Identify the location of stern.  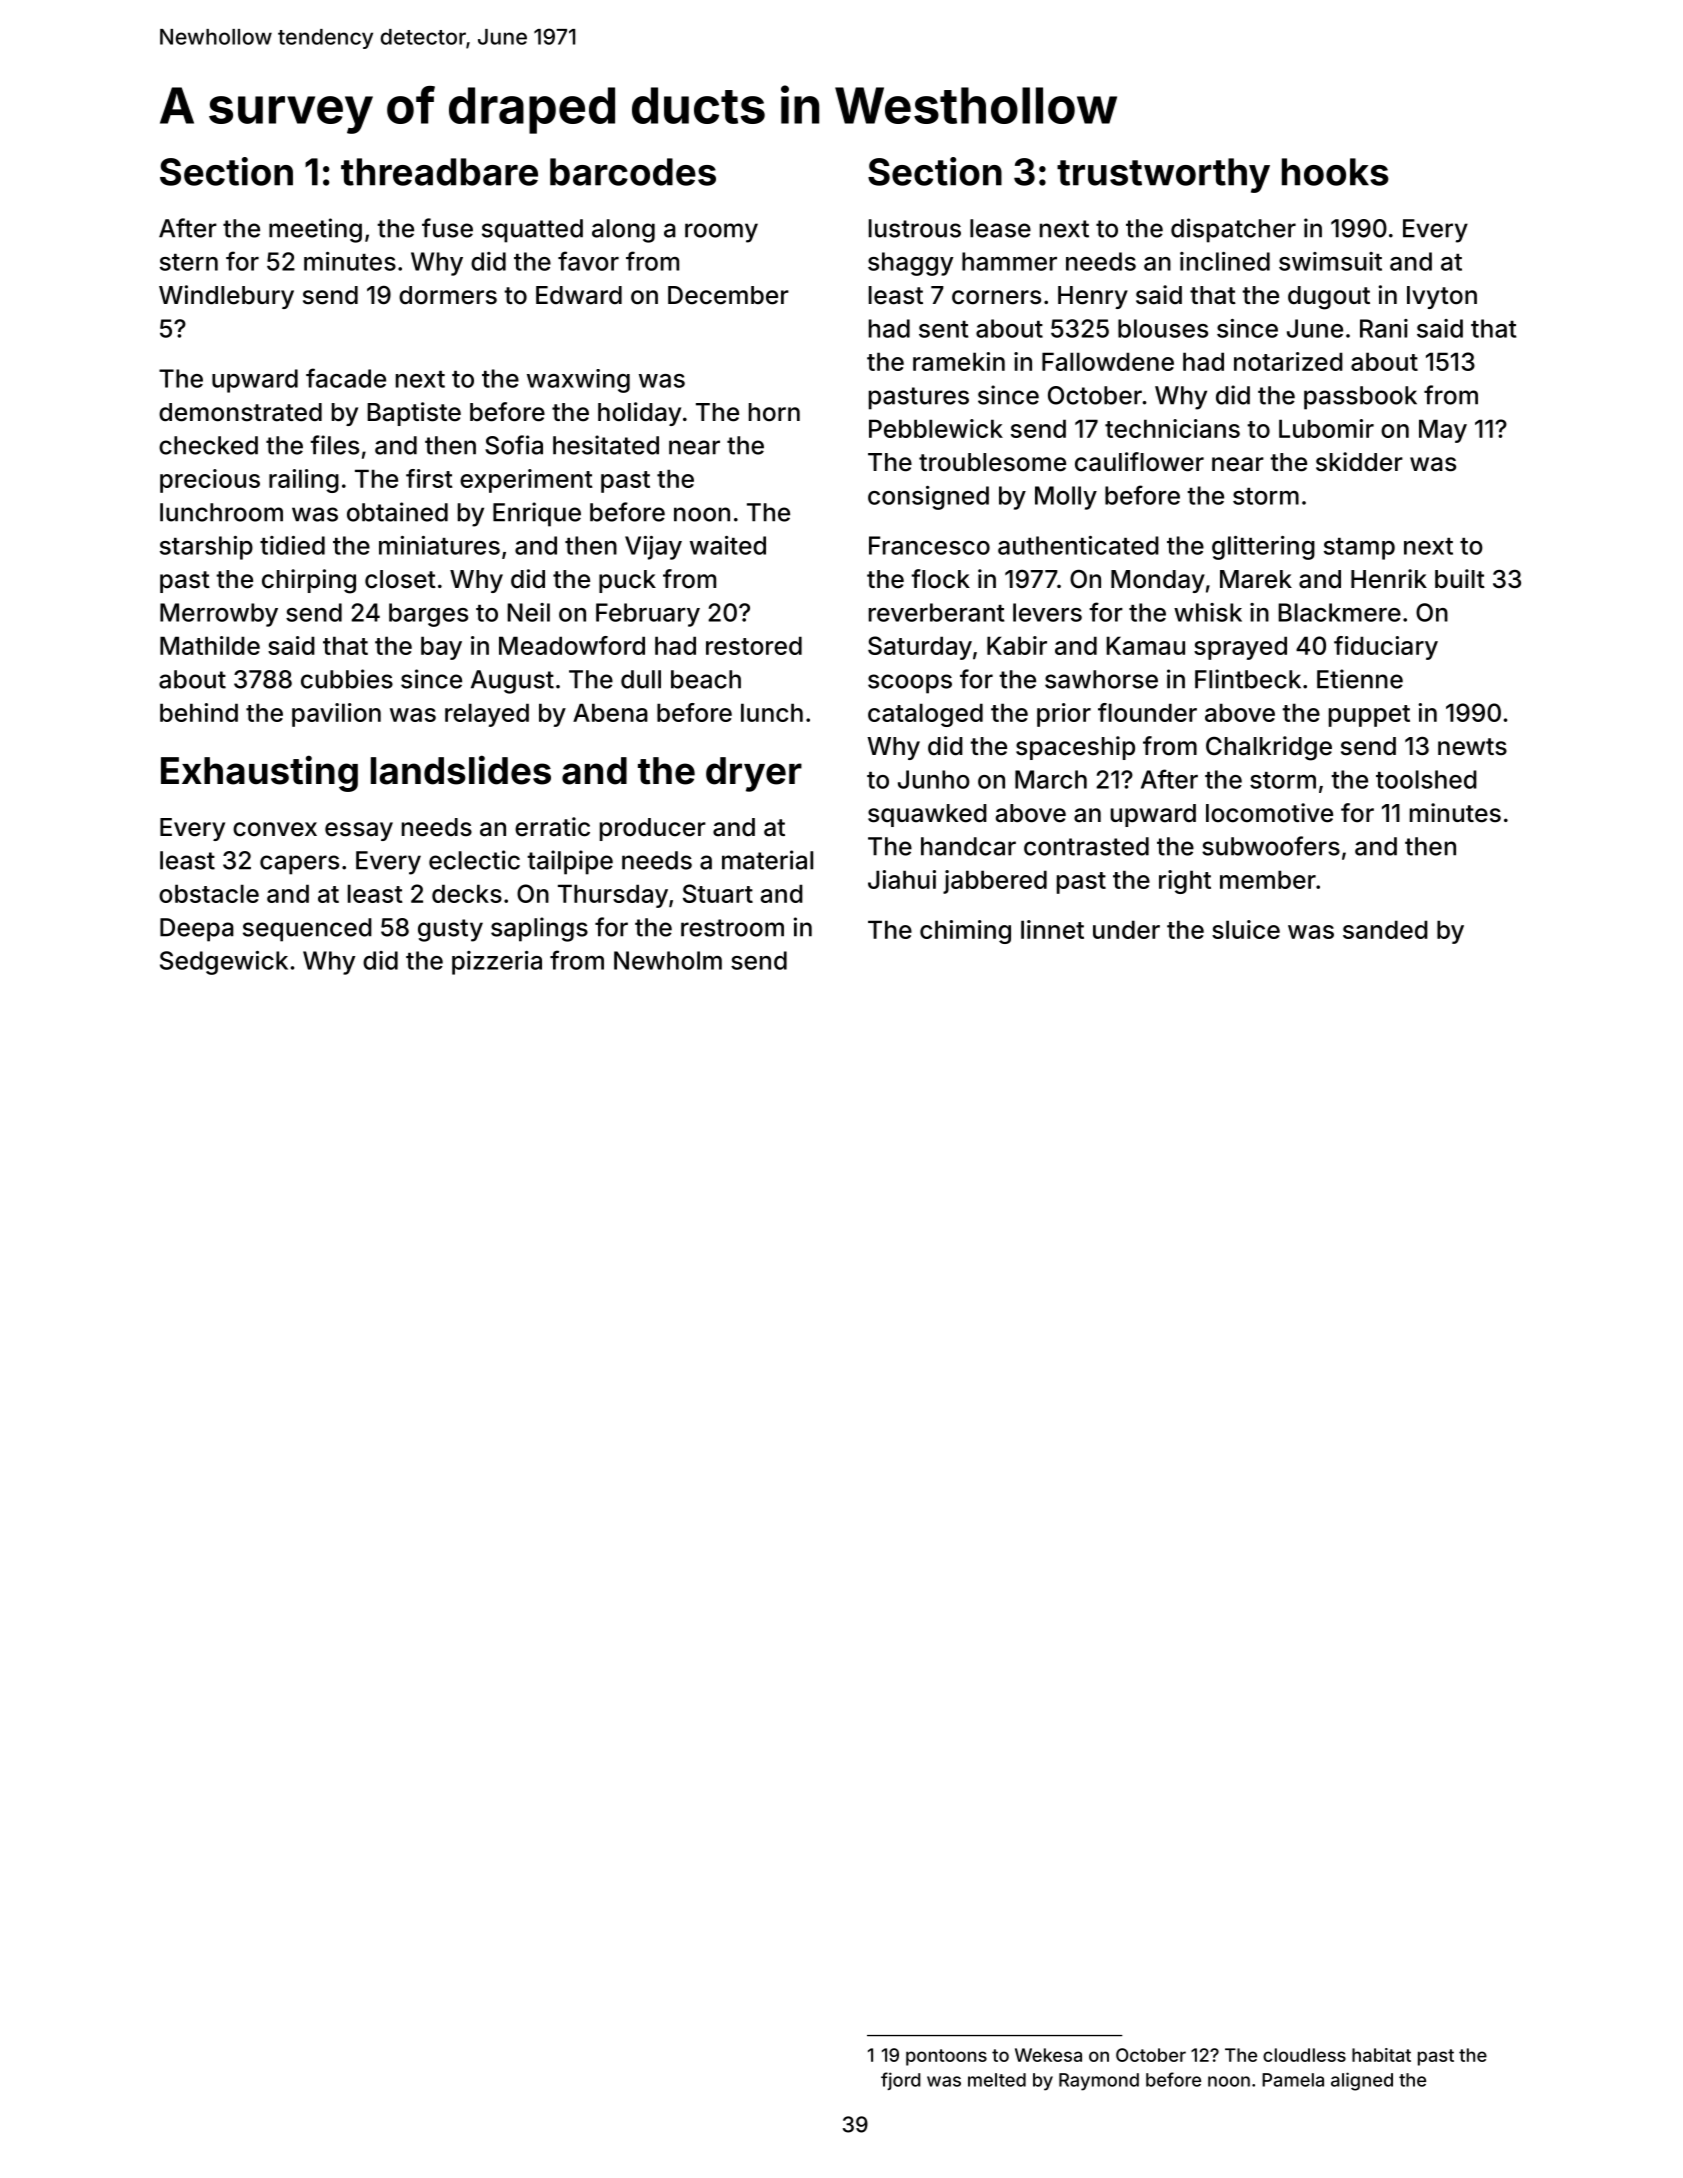
(189, 262).
